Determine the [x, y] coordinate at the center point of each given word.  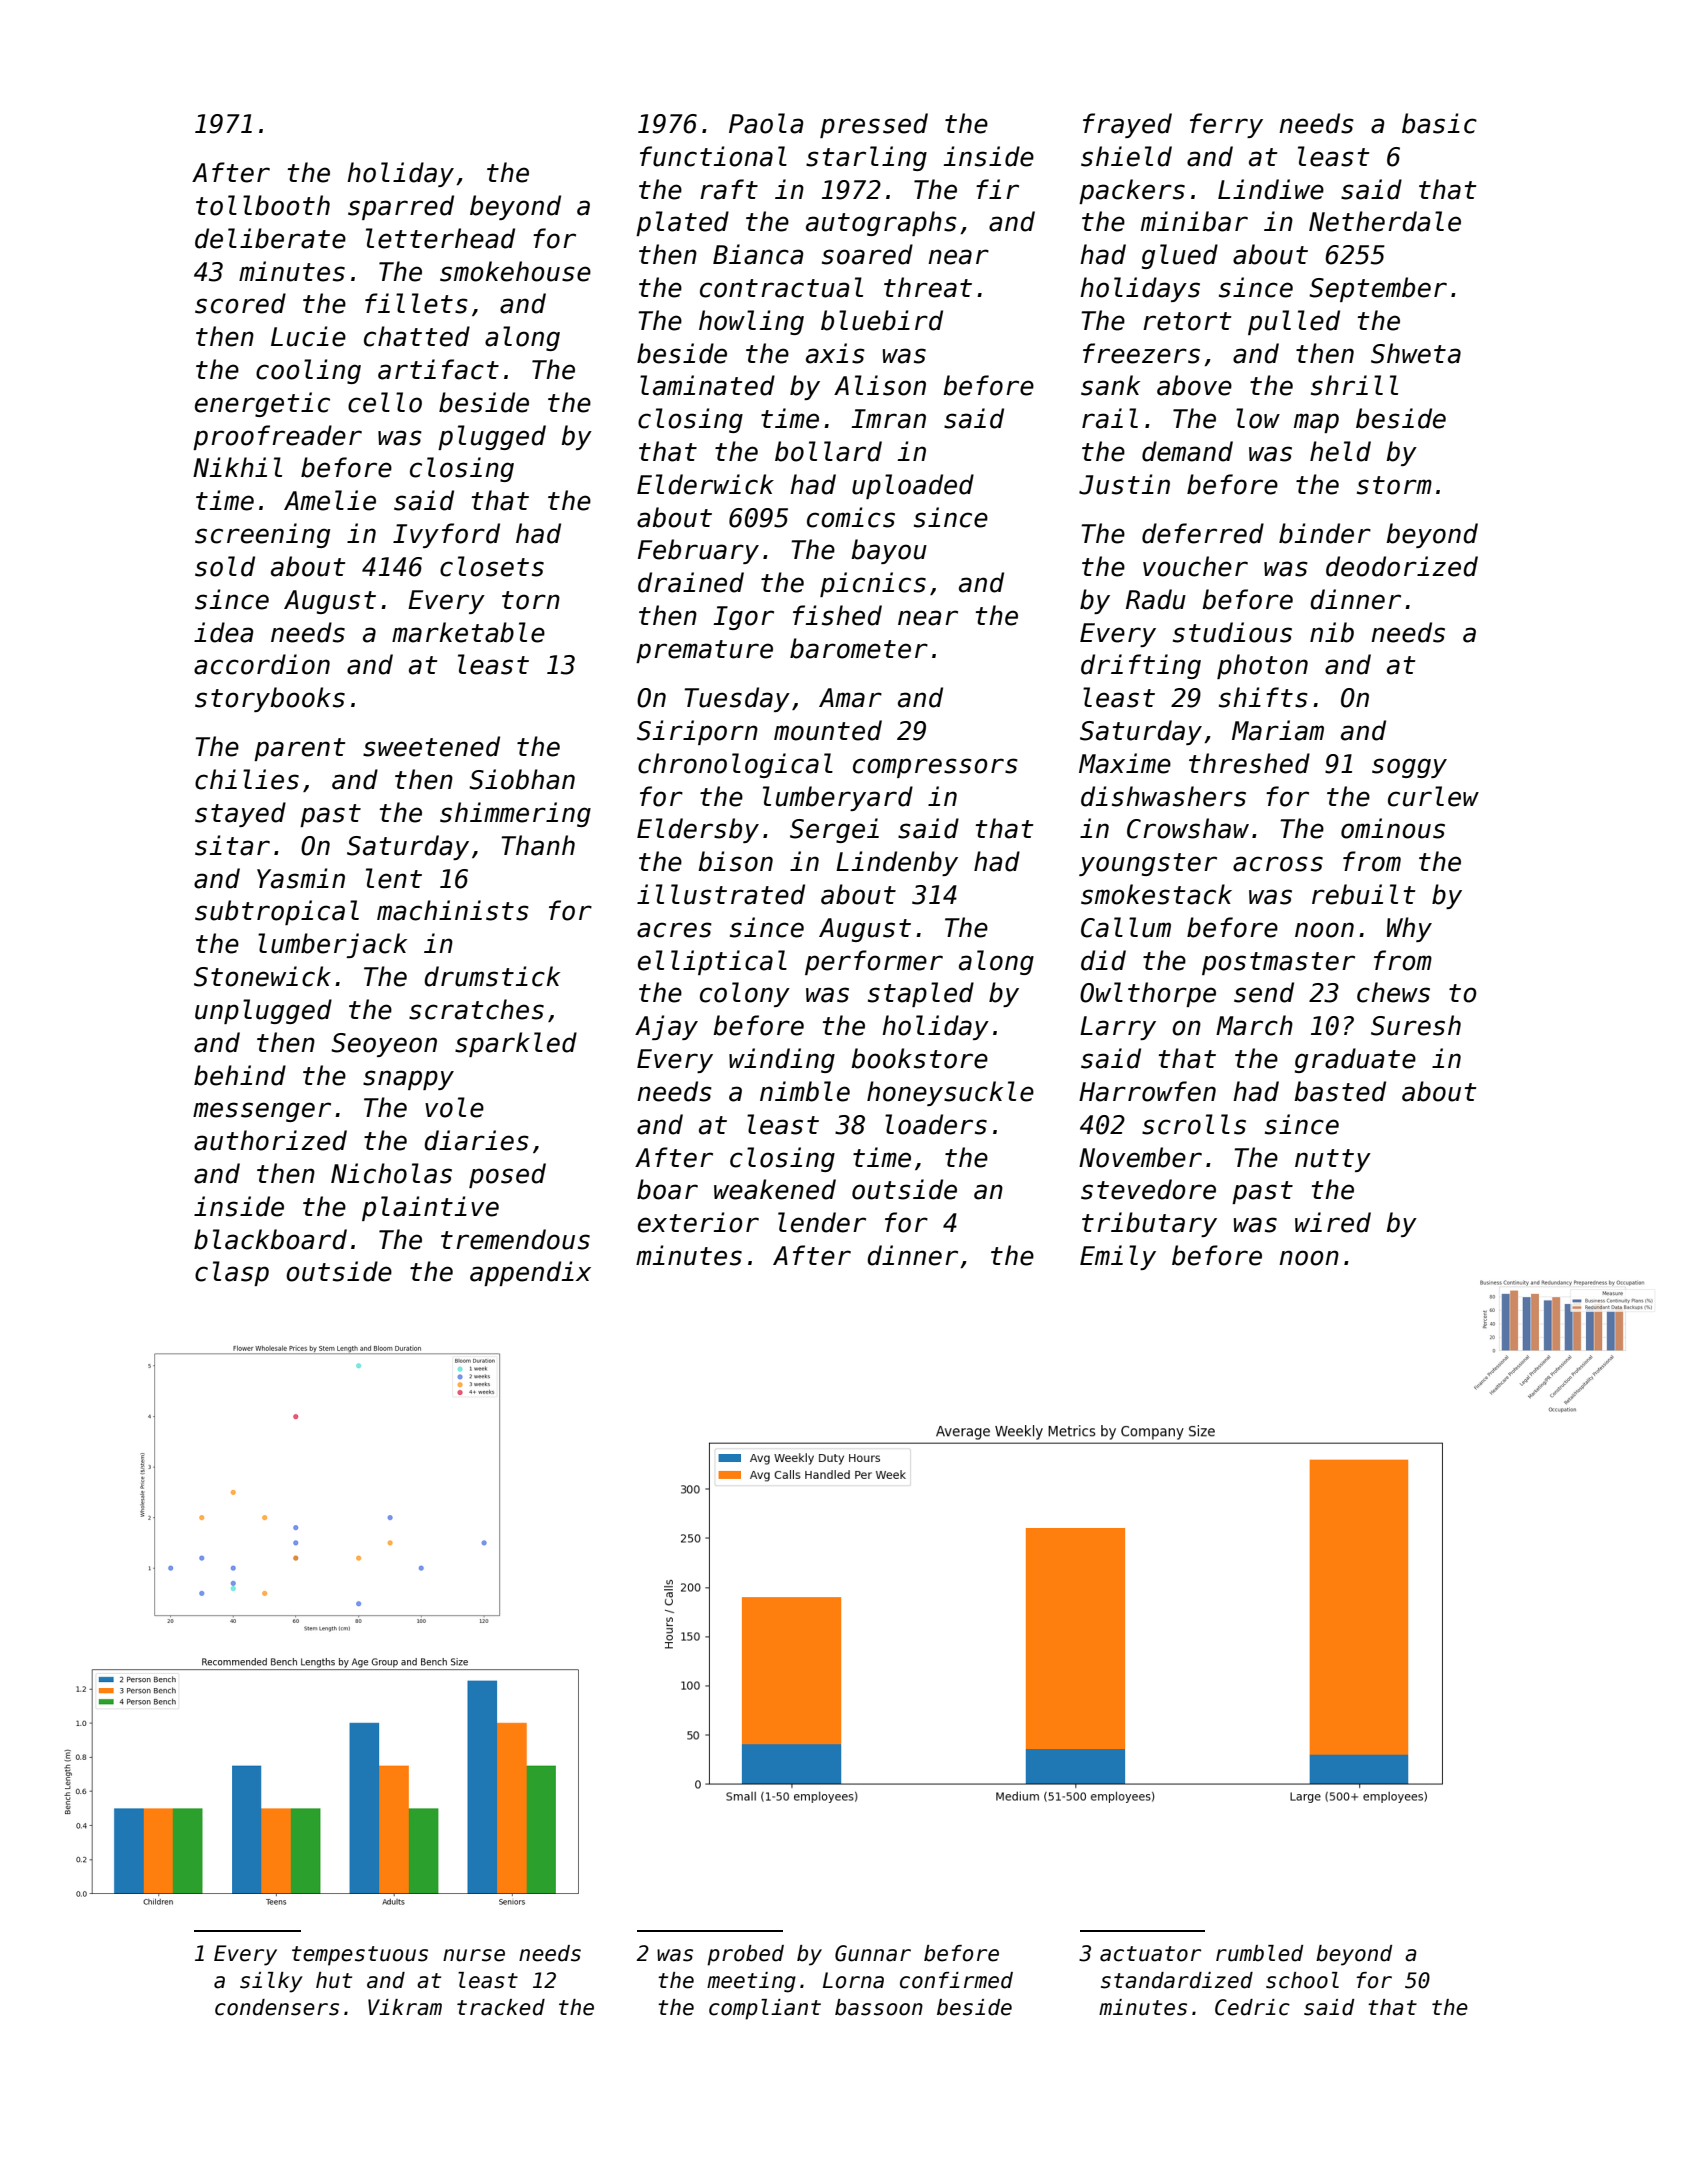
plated [682, 223]
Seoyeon [384, 1045]
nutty [1333, 1160]
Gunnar [873, 1953]
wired [1333, 1222]
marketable [468, 632]
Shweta [1416, 353]
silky [271, 1982]
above [1194, 385]
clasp [232, 1273]
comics [851, 517]
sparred [401, 207]
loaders [936, 1124]
